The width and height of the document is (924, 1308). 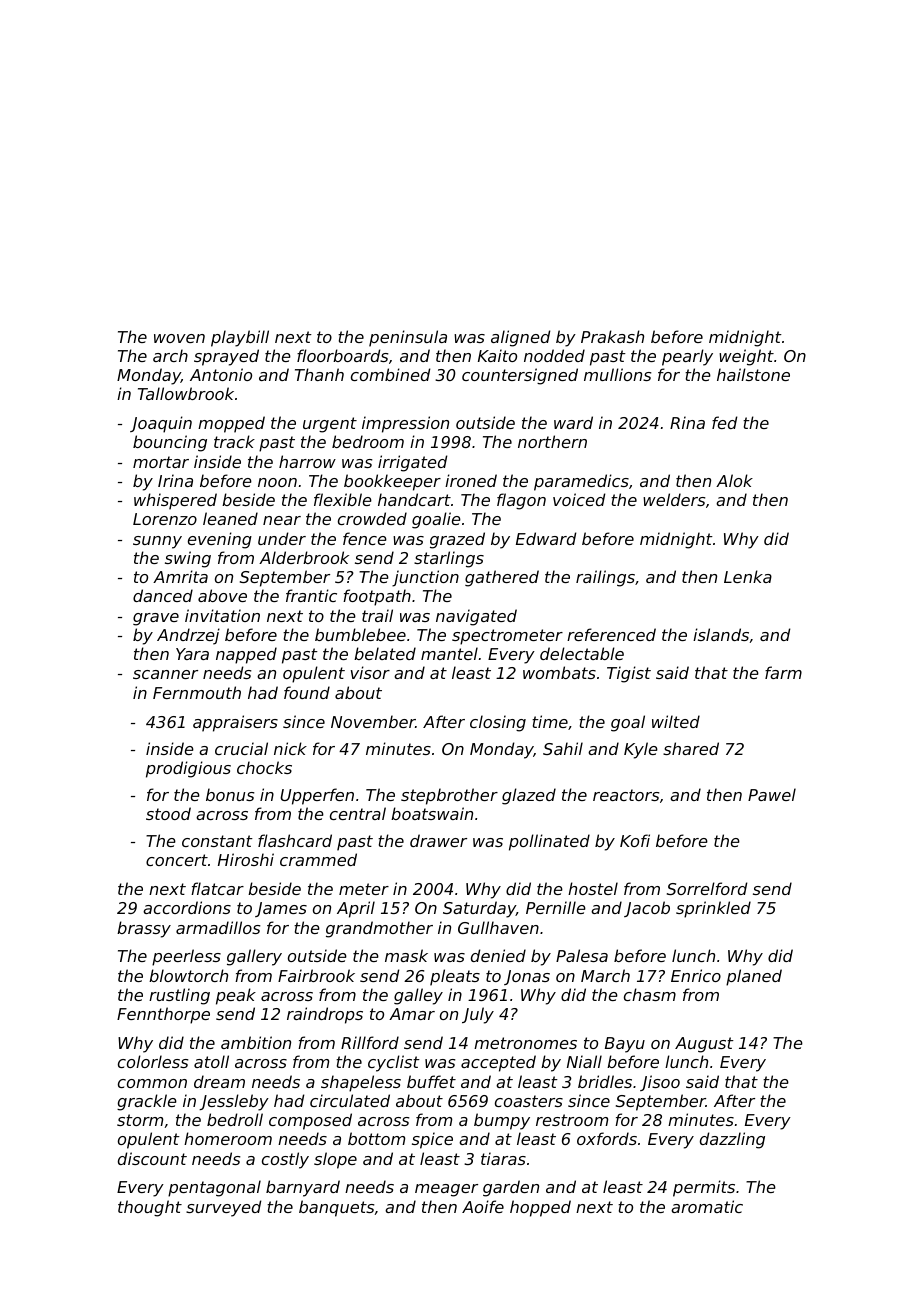 What do you see at coordinates (721, 634) in the document?
I see `islands` at bounding box center [721, 634].
